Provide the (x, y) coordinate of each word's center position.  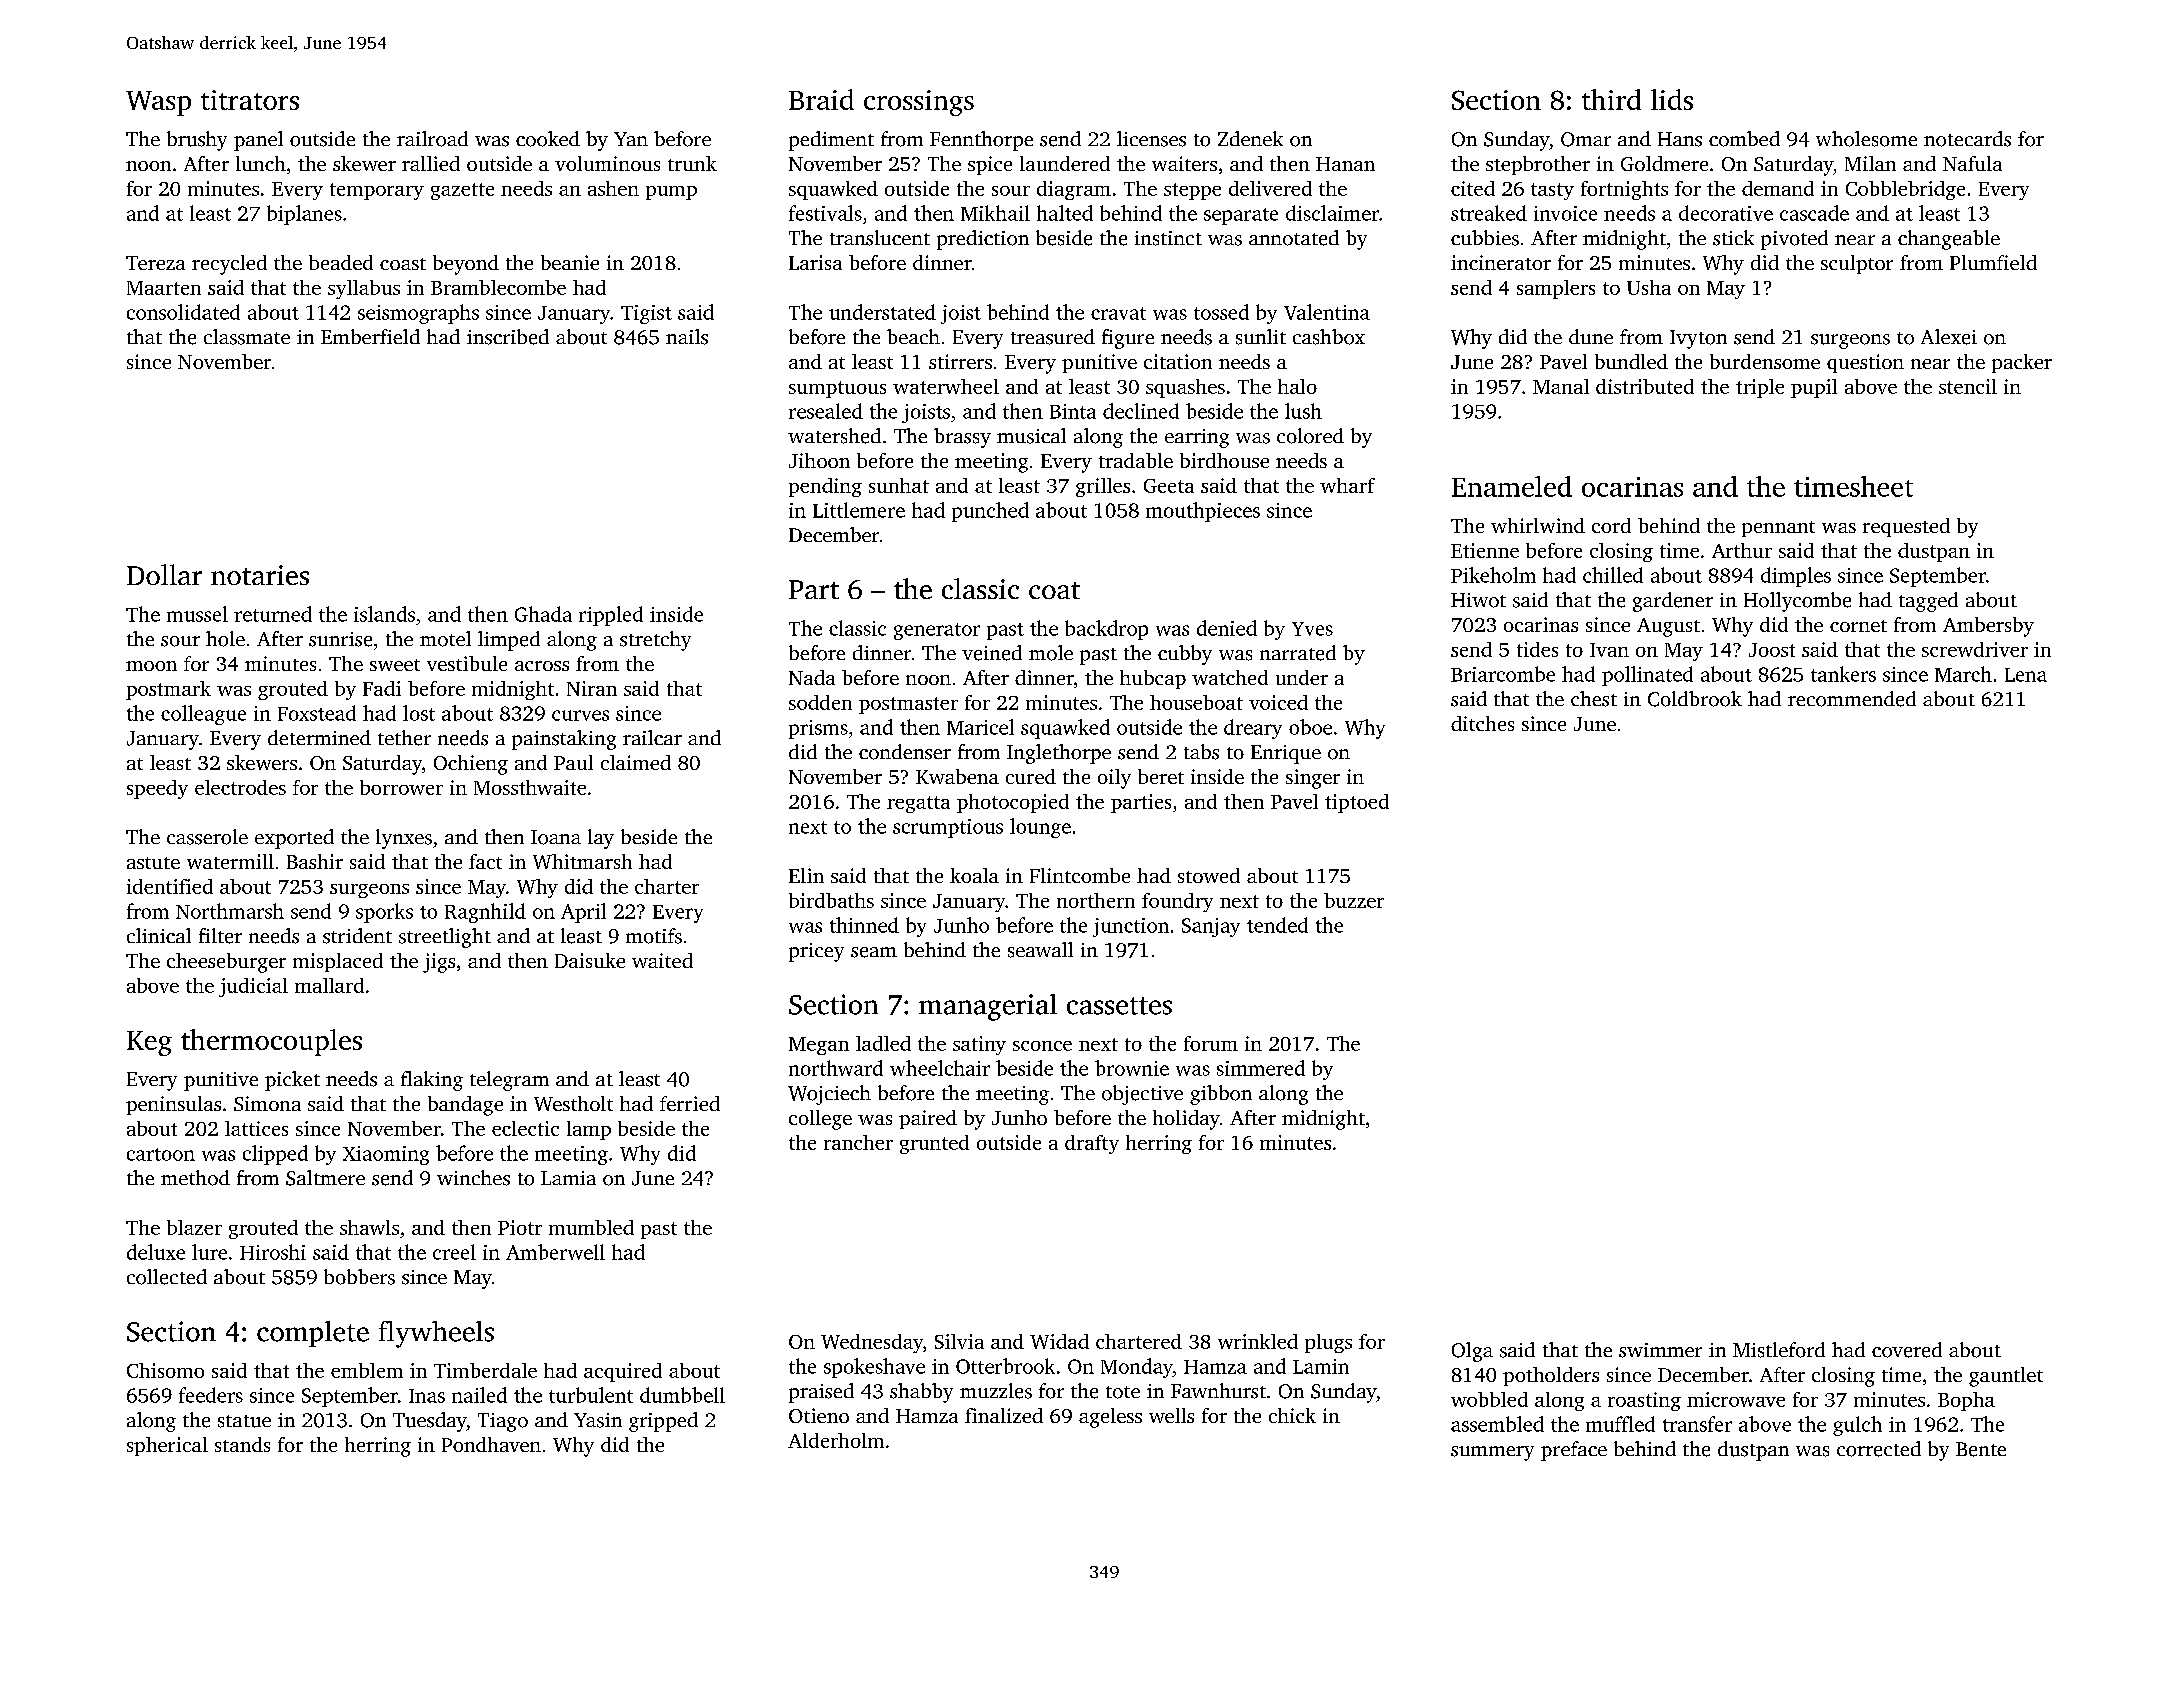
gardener (1673, 602)
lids (1672, 99)
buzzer (1354, 900)
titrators (250, 100)
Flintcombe (1080, 875)
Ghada (543, 614)
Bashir (315, 861)
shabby (921, 1393)
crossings (919, 103)
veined (992, 653)
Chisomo (165, 1370)
